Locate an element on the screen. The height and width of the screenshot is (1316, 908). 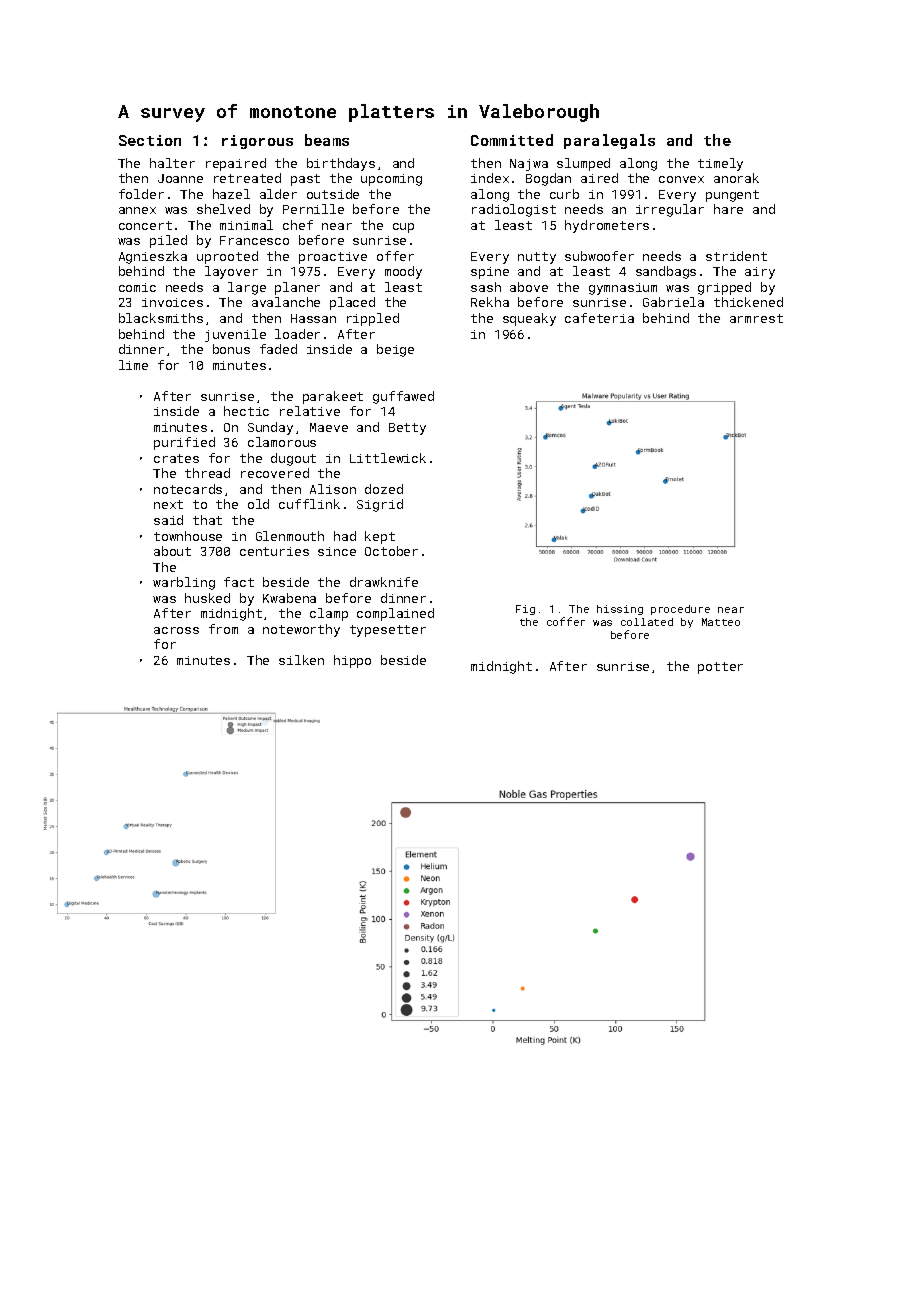
beams is located at coordinates (327, 140).
